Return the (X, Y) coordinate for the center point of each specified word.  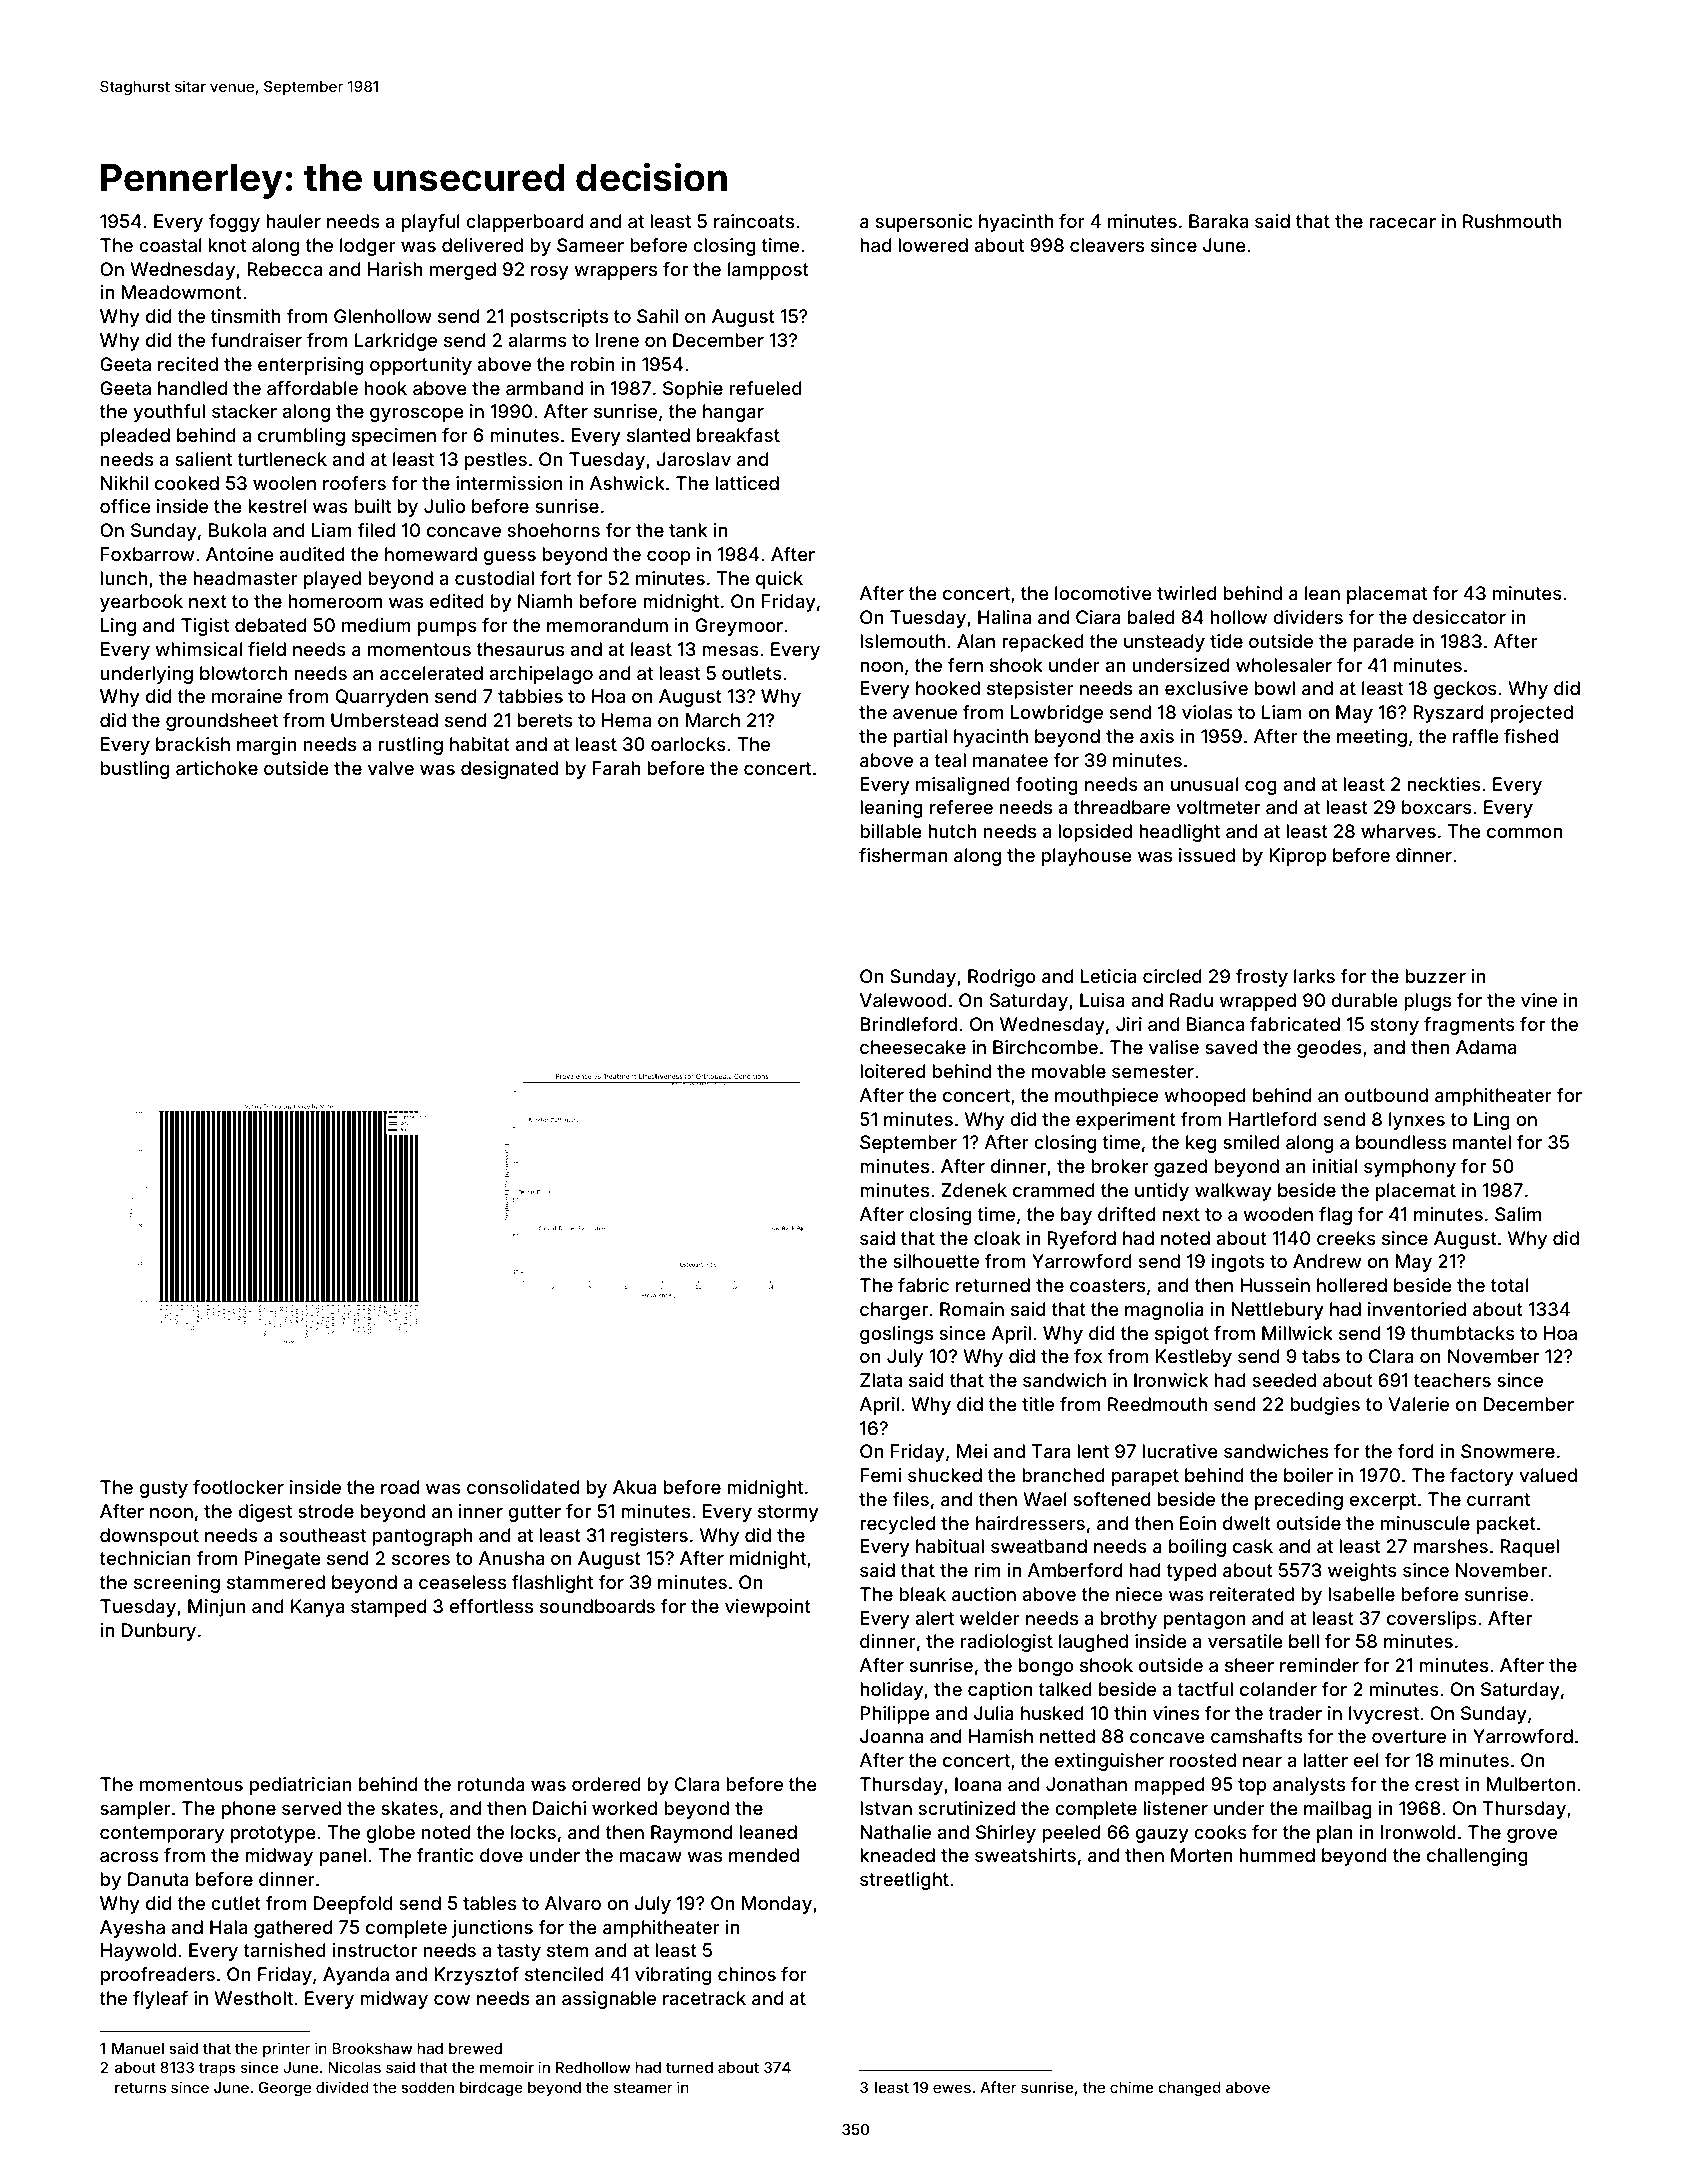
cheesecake (913, 1047)
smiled (1251, 1142)
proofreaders (158, 1976)
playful (431, 223)
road (400, 1487)
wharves (1398, 831)
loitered (892, 1071)
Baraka (1218, 221)
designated (509, 770)
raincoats (754, 221)
